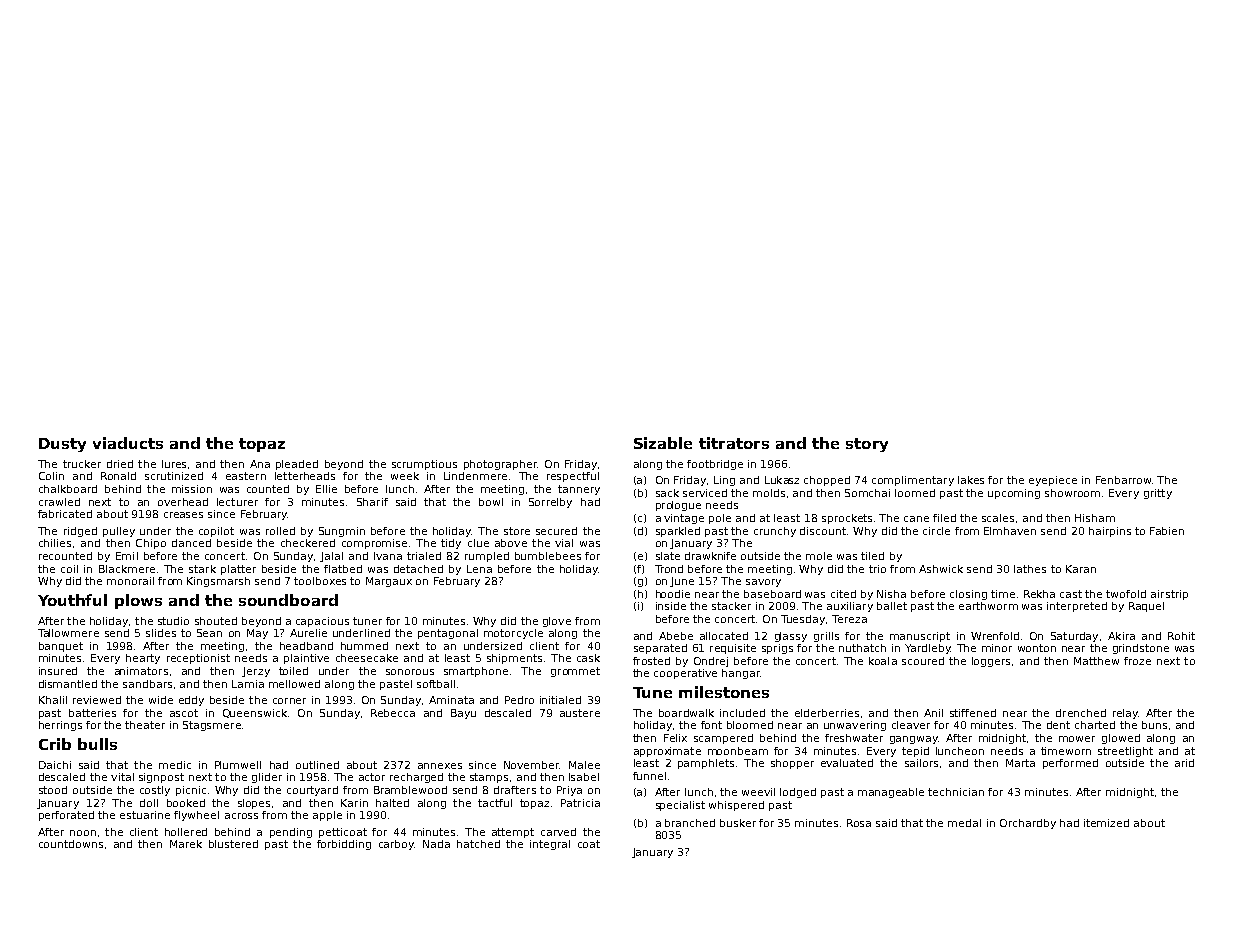 Image resolution: width=1233 pixels, height=952 pixels. What do you see at coordinates (569, 791) in the document?
I see `Priya` at bounding box center [569, 791].
